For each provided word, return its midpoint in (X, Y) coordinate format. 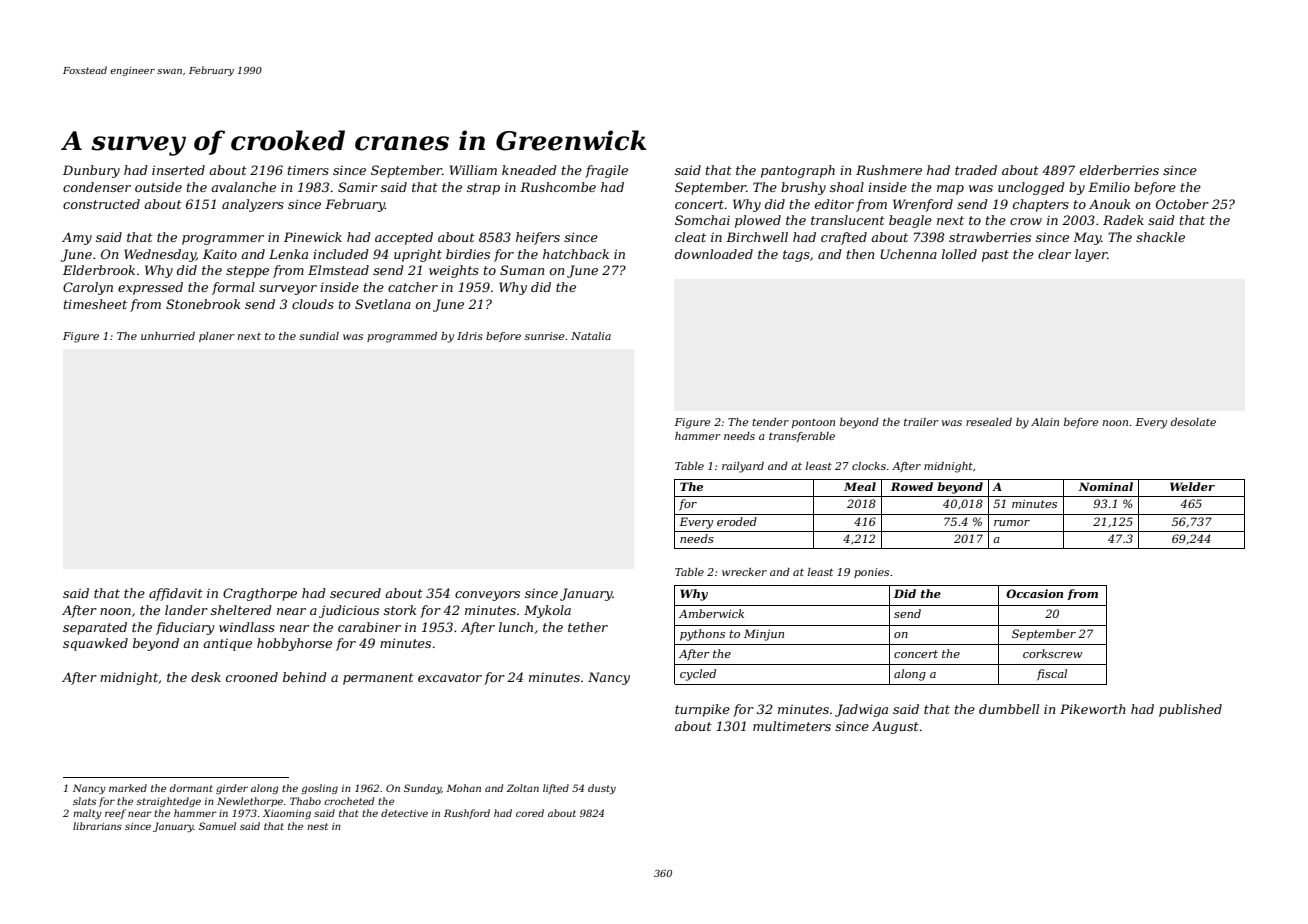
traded (976, 170)
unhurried (168, 336)
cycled (698, 675)
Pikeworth (1093, 709)
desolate (1193, 422)
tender (770, 422)
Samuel (217, 826)
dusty (602, 789)
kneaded (529, 170)
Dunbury (91, 171)
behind (305, 677)
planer (216, 337)
